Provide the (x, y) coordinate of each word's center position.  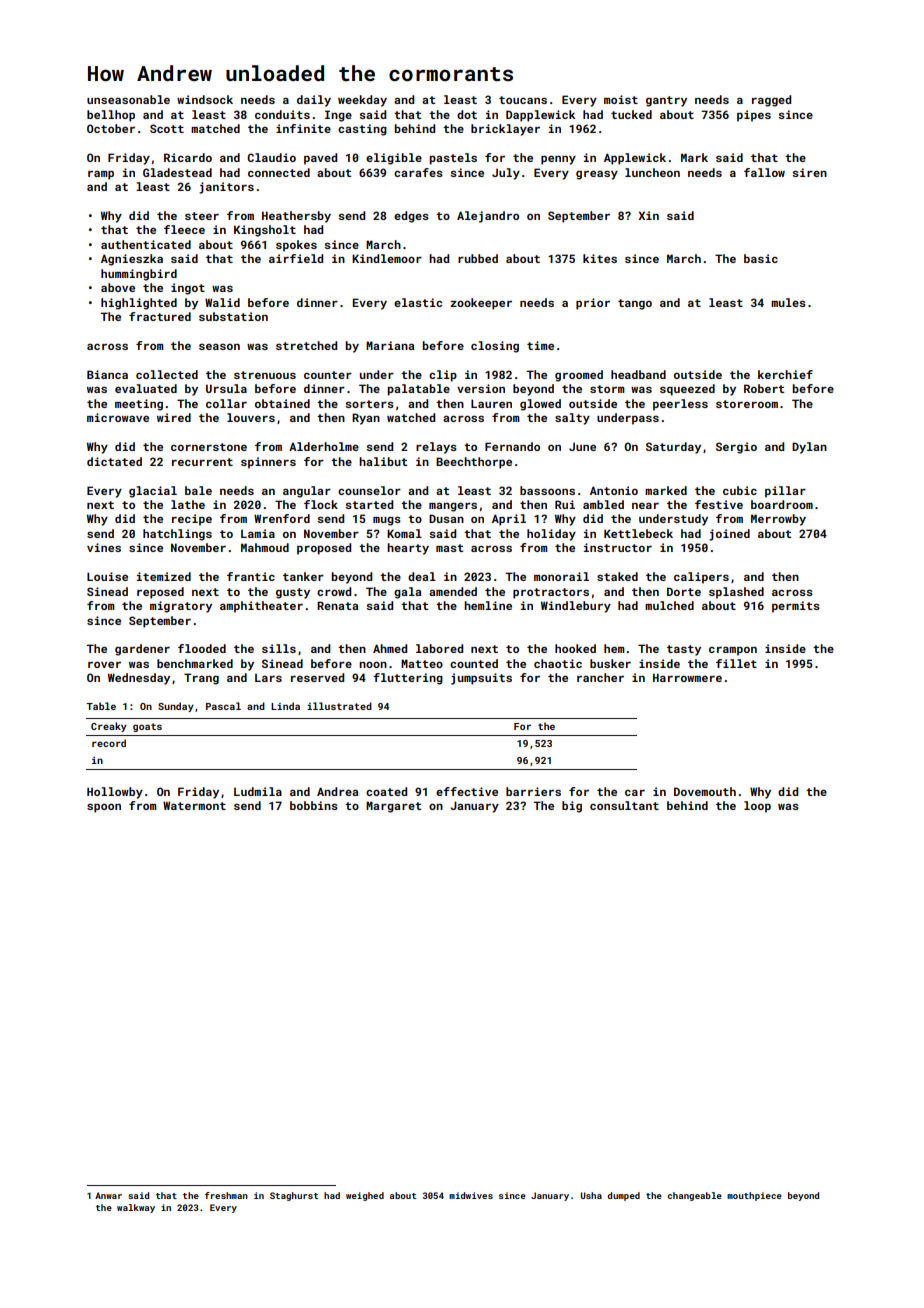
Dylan (809, 448)
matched (215, 128)
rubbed (478, 258)
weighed (365, 1196)
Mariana (390, 345)
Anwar (108, 1195)
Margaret (393, 807)
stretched (306, 345)
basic (761, 258)
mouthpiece (754, 1196)
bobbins (314, 805)
